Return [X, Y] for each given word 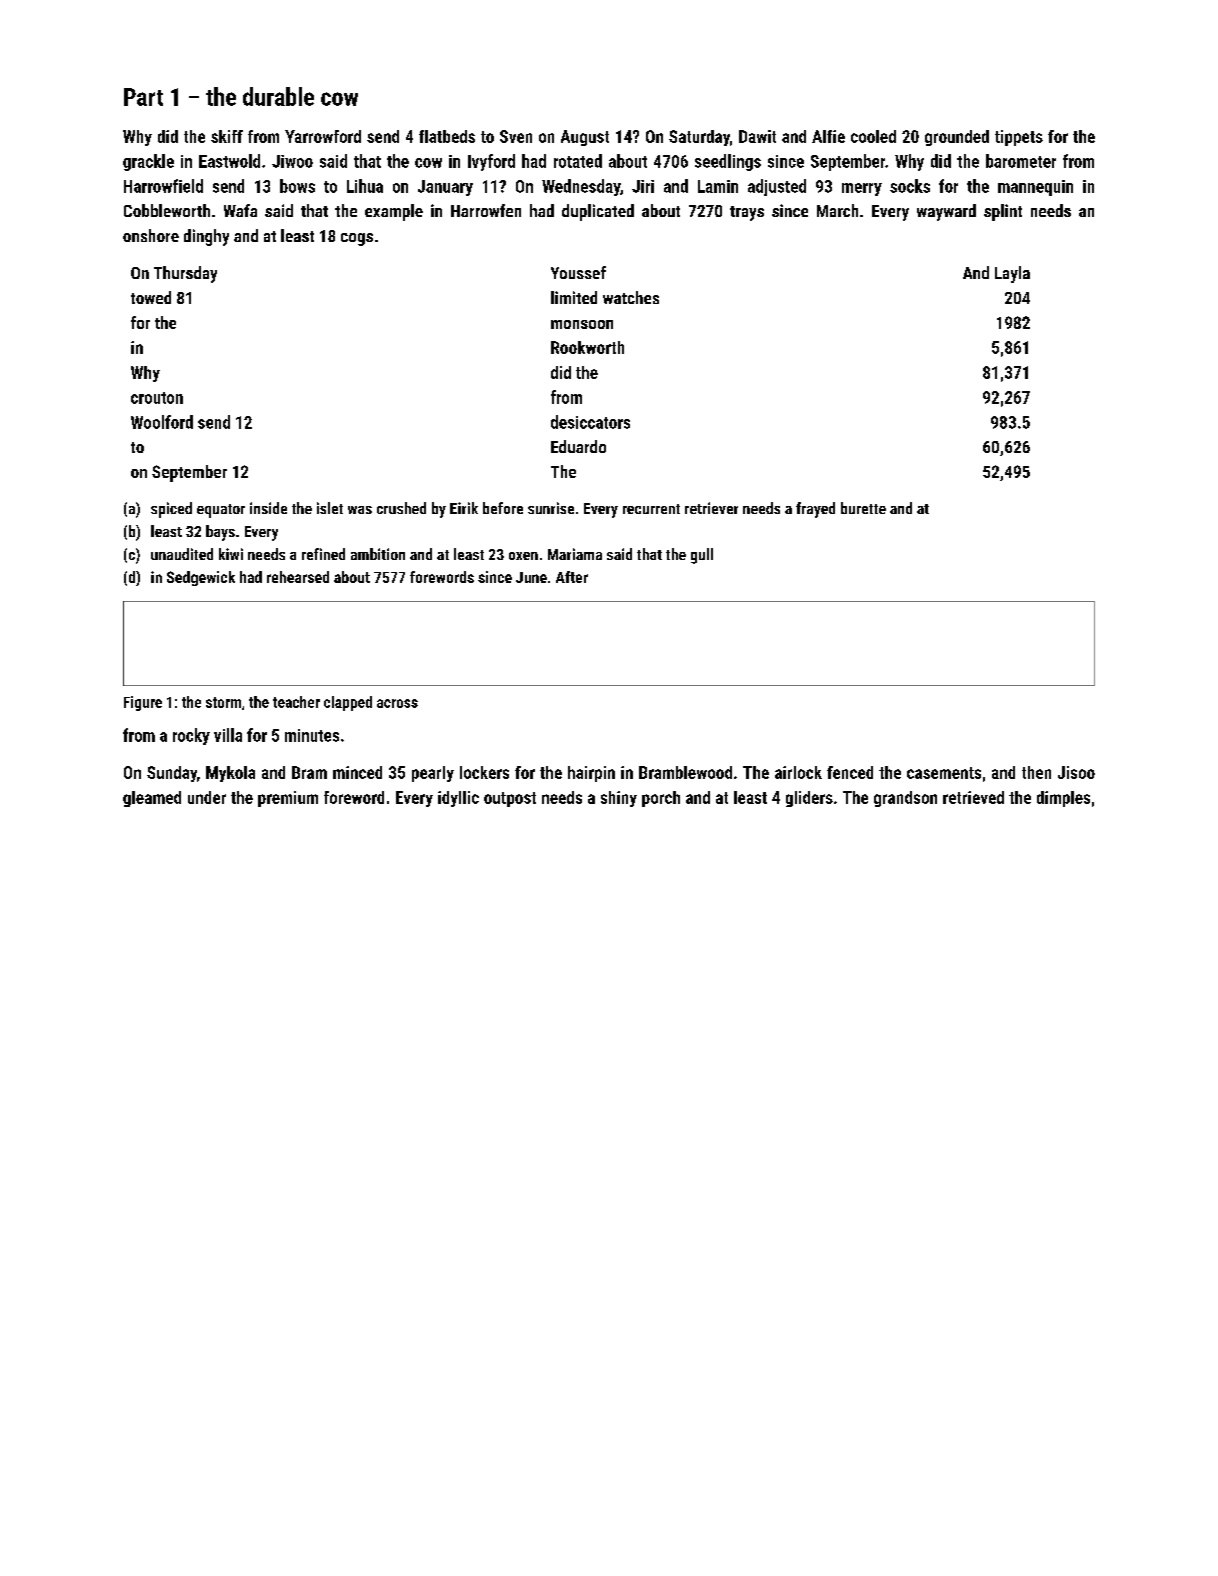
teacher [296, 702]
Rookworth [587, 347]
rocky [191, 736]
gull [702, 556]
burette [863, 508]
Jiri [643, 186]
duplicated [598, 212]
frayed [815, 510]
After [572, 577]
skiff [227, 136]
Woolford [162, 422]
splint [1003, 212]
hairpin [591, 774]
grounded [957, 138]
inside [268, 508]
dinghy [206, 237]
